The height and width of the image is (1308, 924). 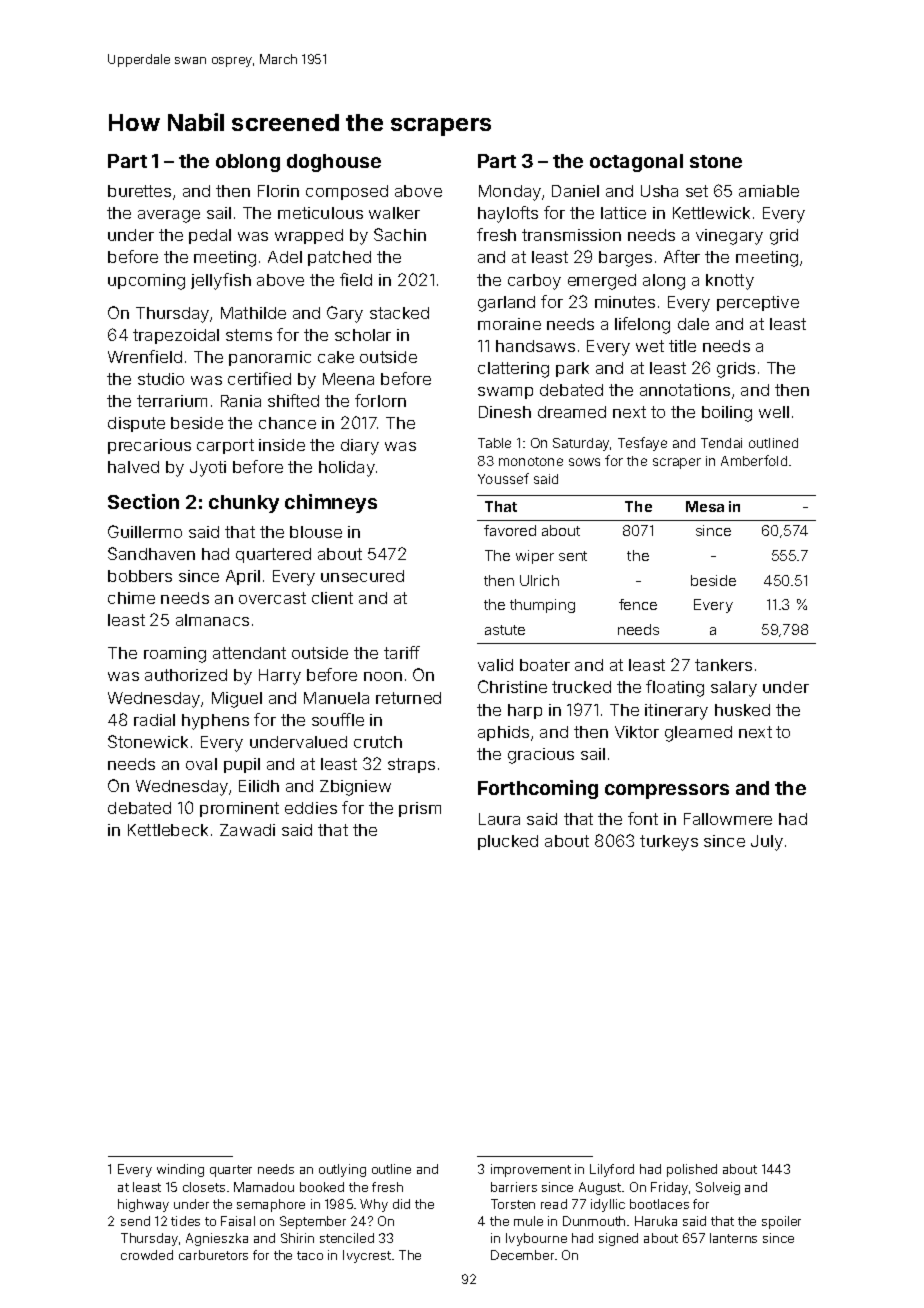 What do you see at coordinates (769, 191) in the image?
I see `amiable` at bounding box center [769, 191].
